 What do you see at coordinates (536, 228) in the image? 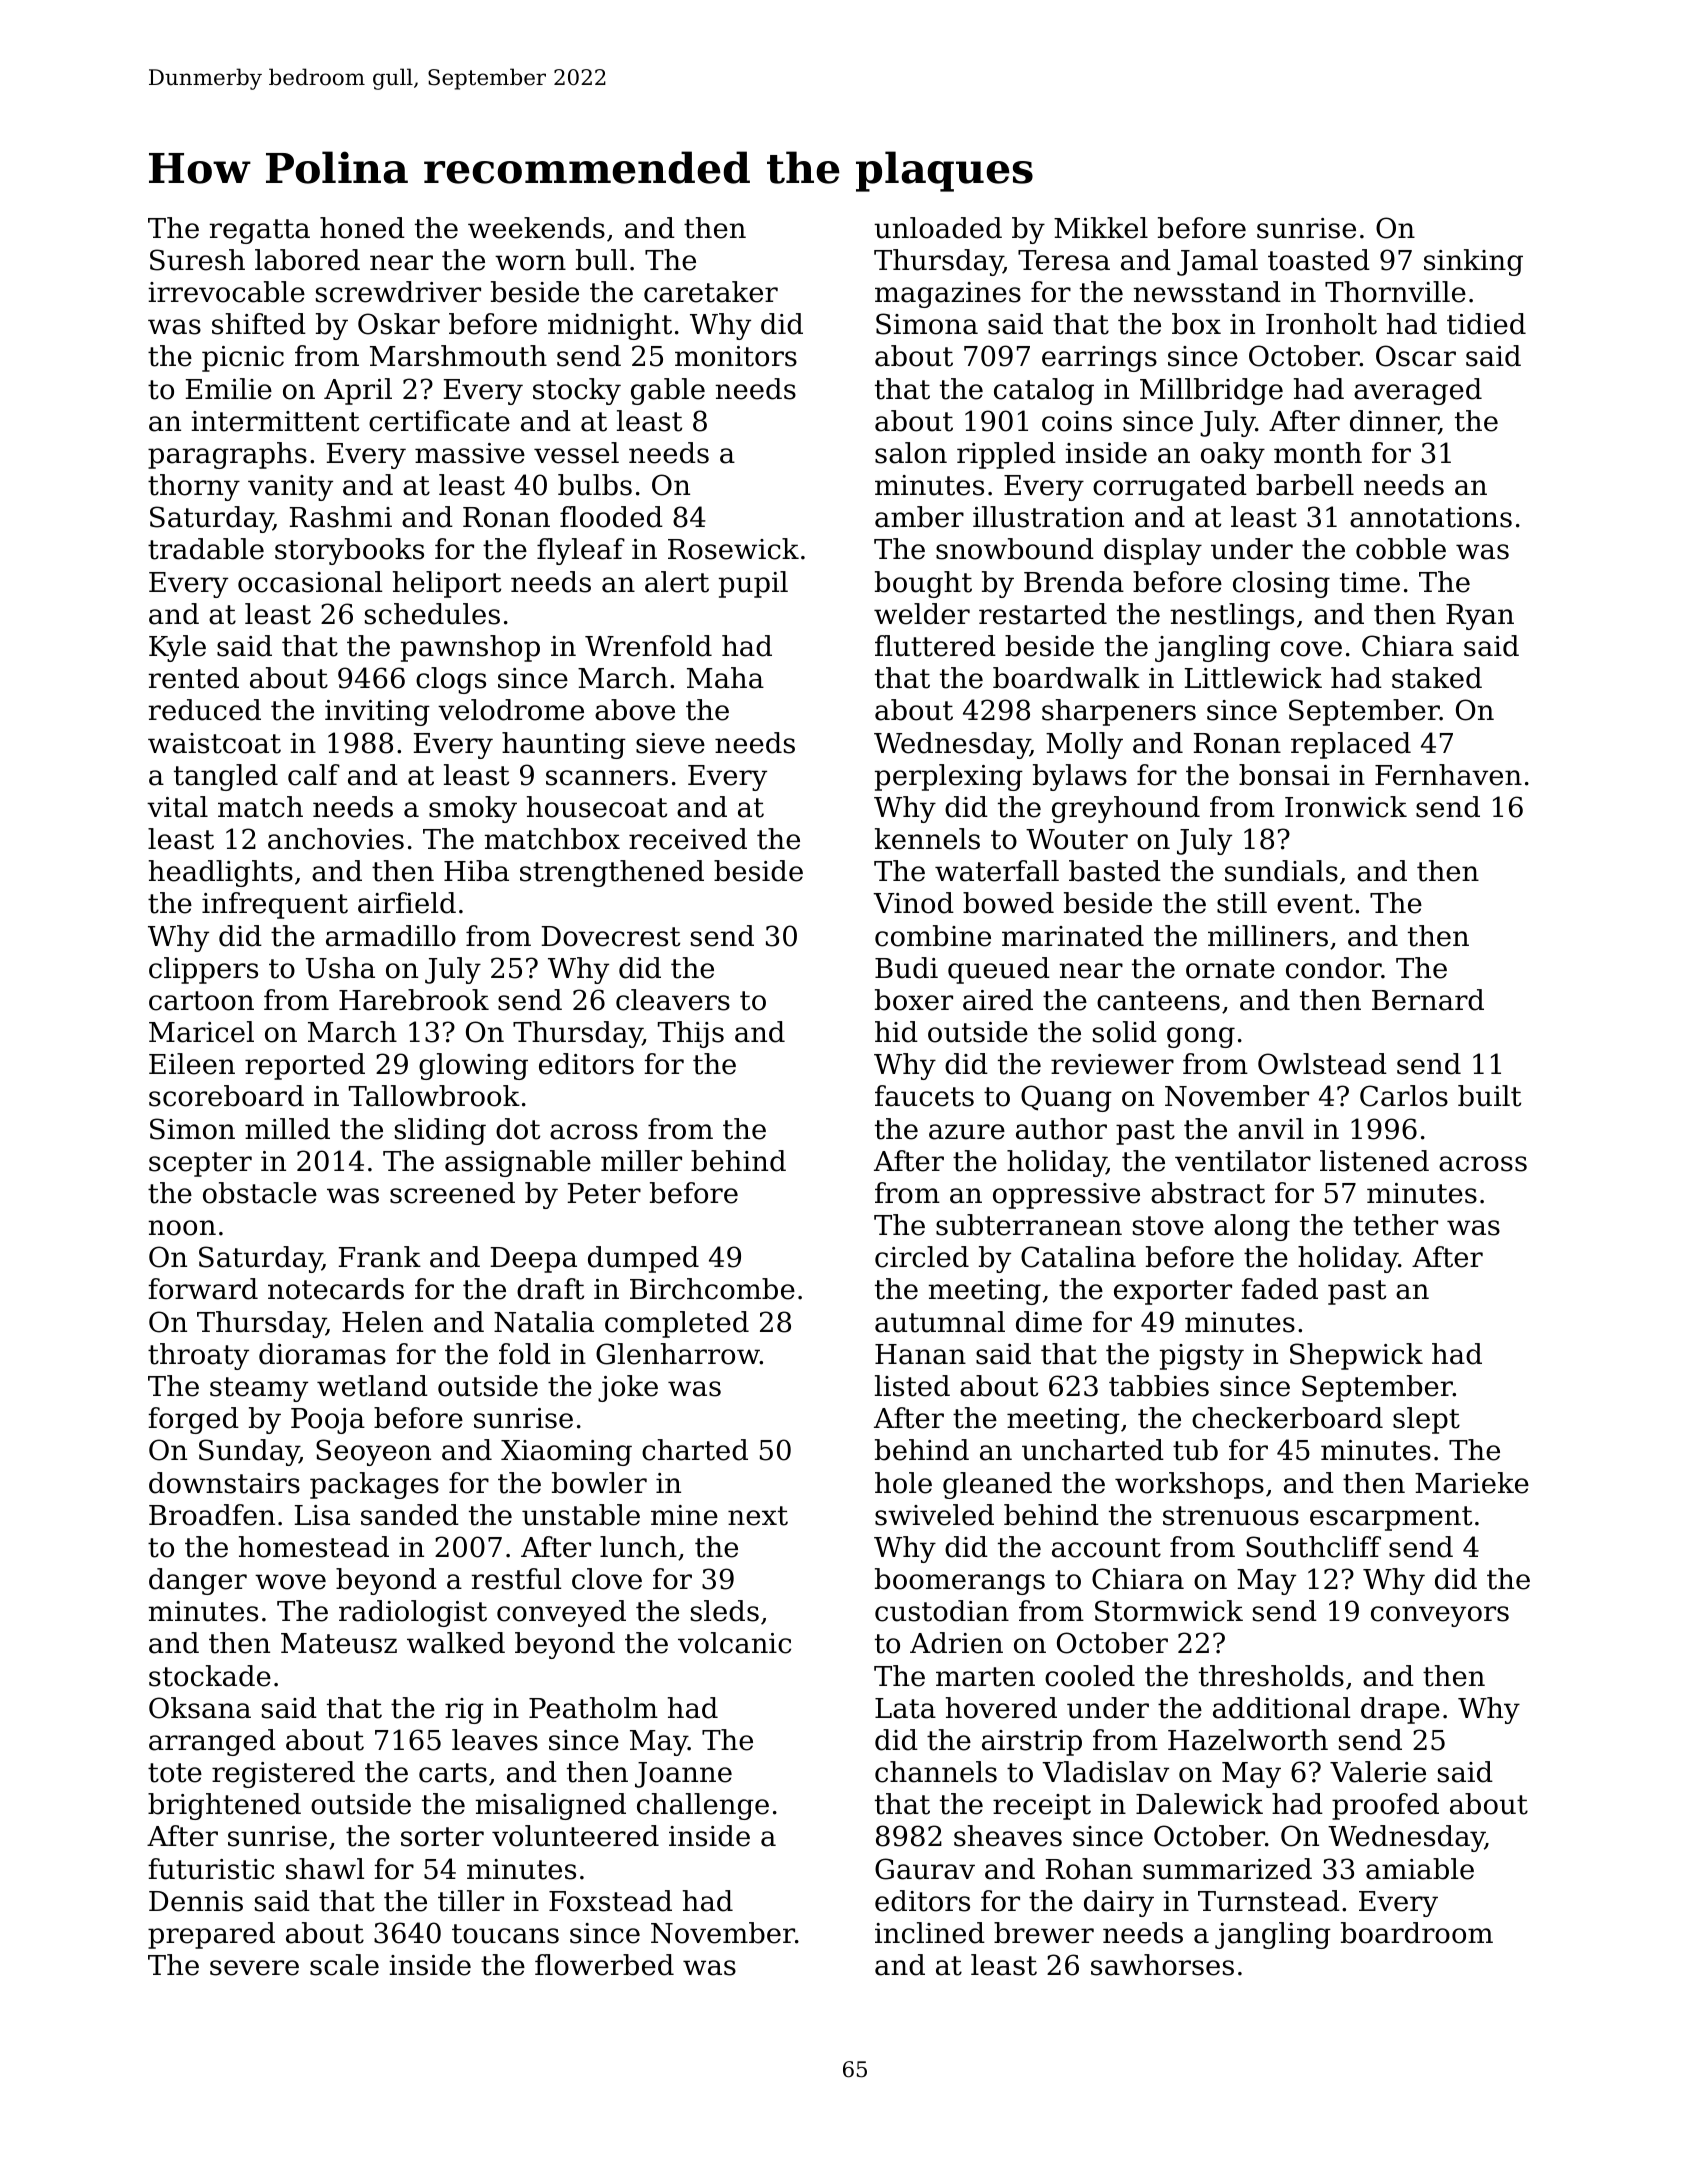
I see `weekends` at bounding box center [536, 228].
